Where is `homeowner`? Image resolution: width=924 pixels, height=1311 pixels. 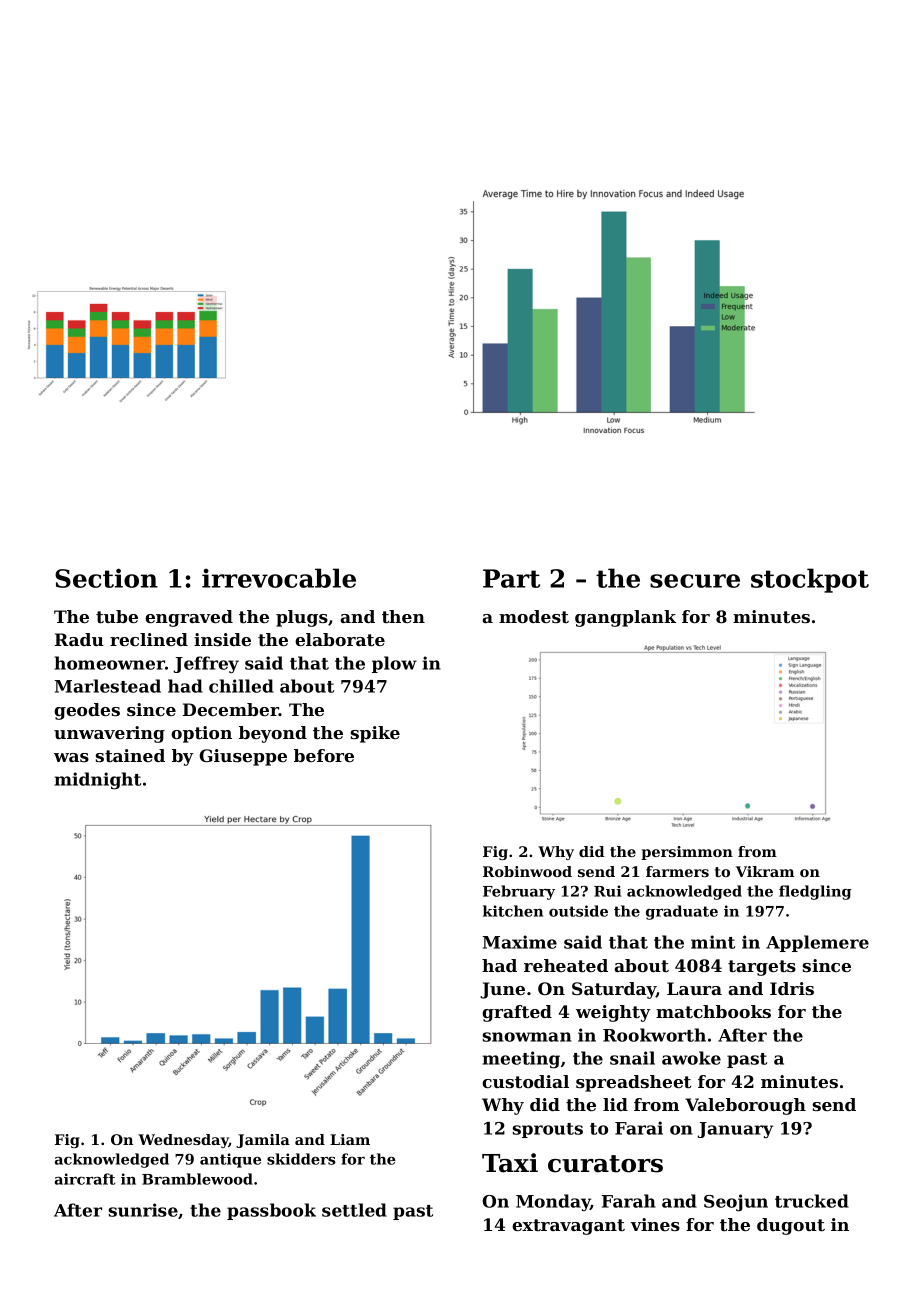 homeowner is located at coordinates (109, 663).
